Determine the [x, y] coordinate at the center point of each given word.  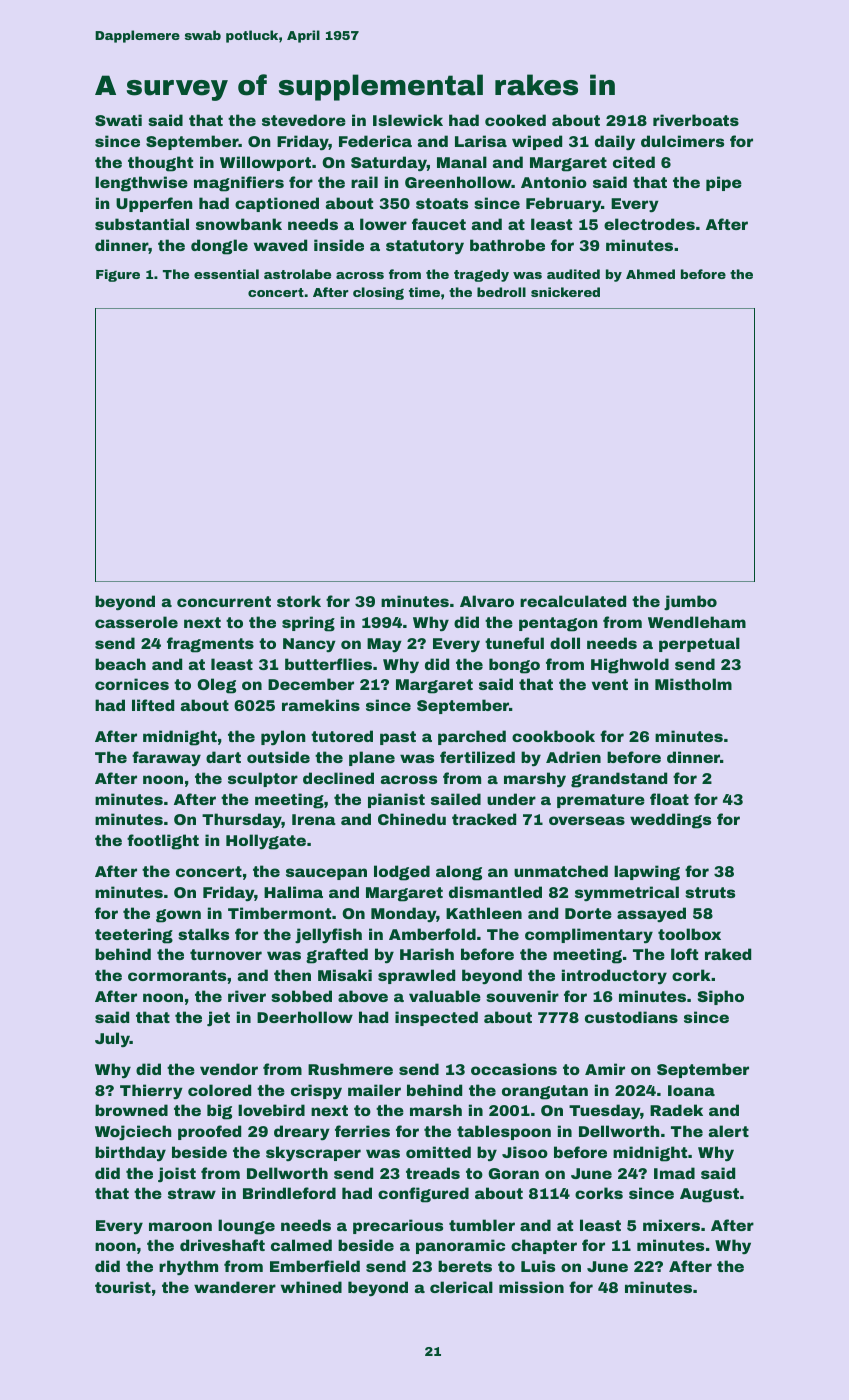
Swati [118, 120]
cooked [515, 120]
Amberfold [432, 934]
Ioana [691, 1090]
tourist [123, 1287]
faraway [166, 759]
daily [615, 142]
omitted [438, 1152]
